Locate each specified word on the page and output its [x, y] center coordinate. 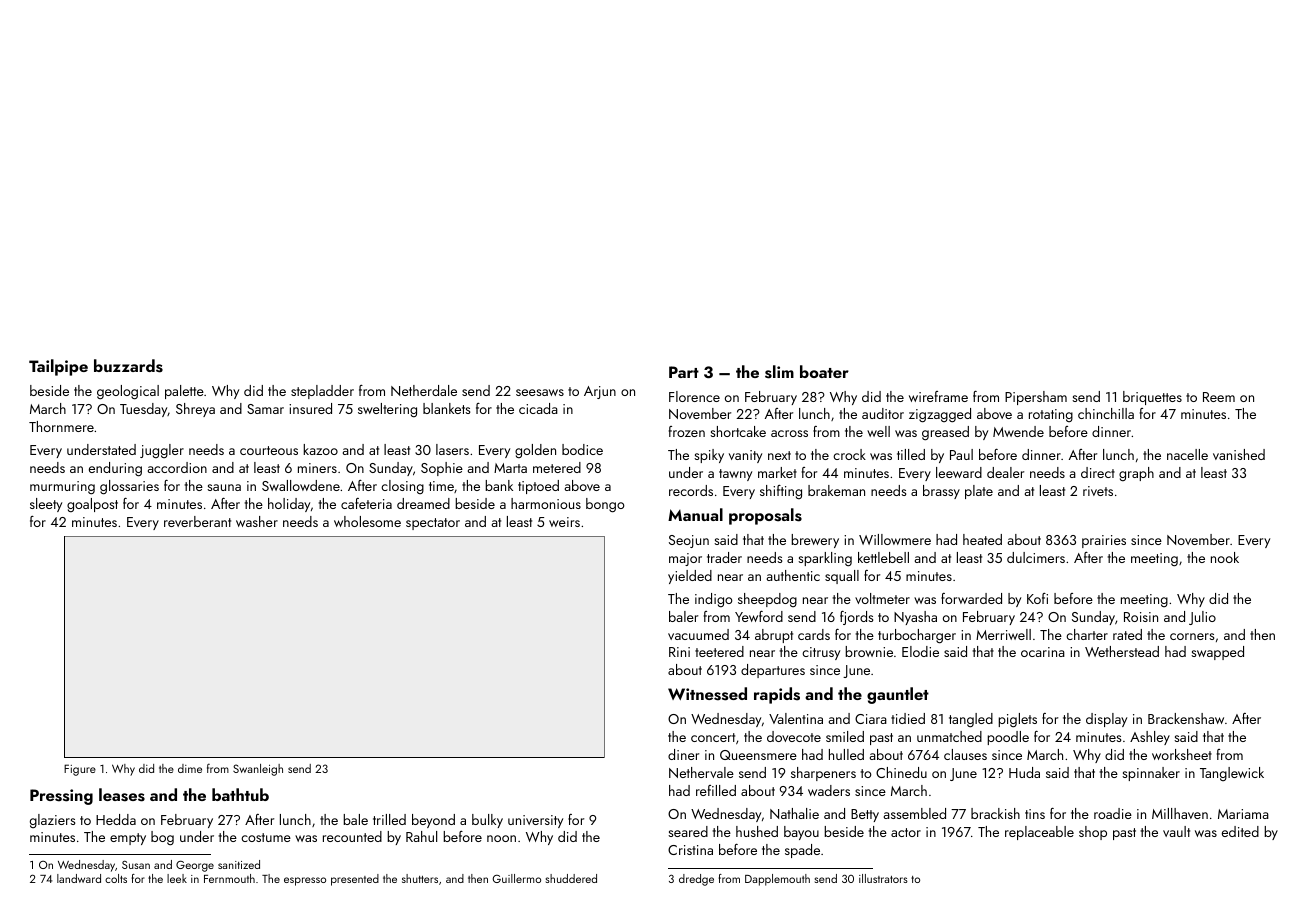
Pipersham [1036, 398]
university [535, 821]
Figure [80, 770]
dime [190, 768]
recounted [352, 836]
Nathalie [794, 813]
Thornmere [61, 426]
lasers [452, 449]
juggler [162, 451]
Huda [1024, 772]
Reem [1219, 397]
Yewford [759, 616]
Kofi [1037, 598]
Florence [694, 396]
